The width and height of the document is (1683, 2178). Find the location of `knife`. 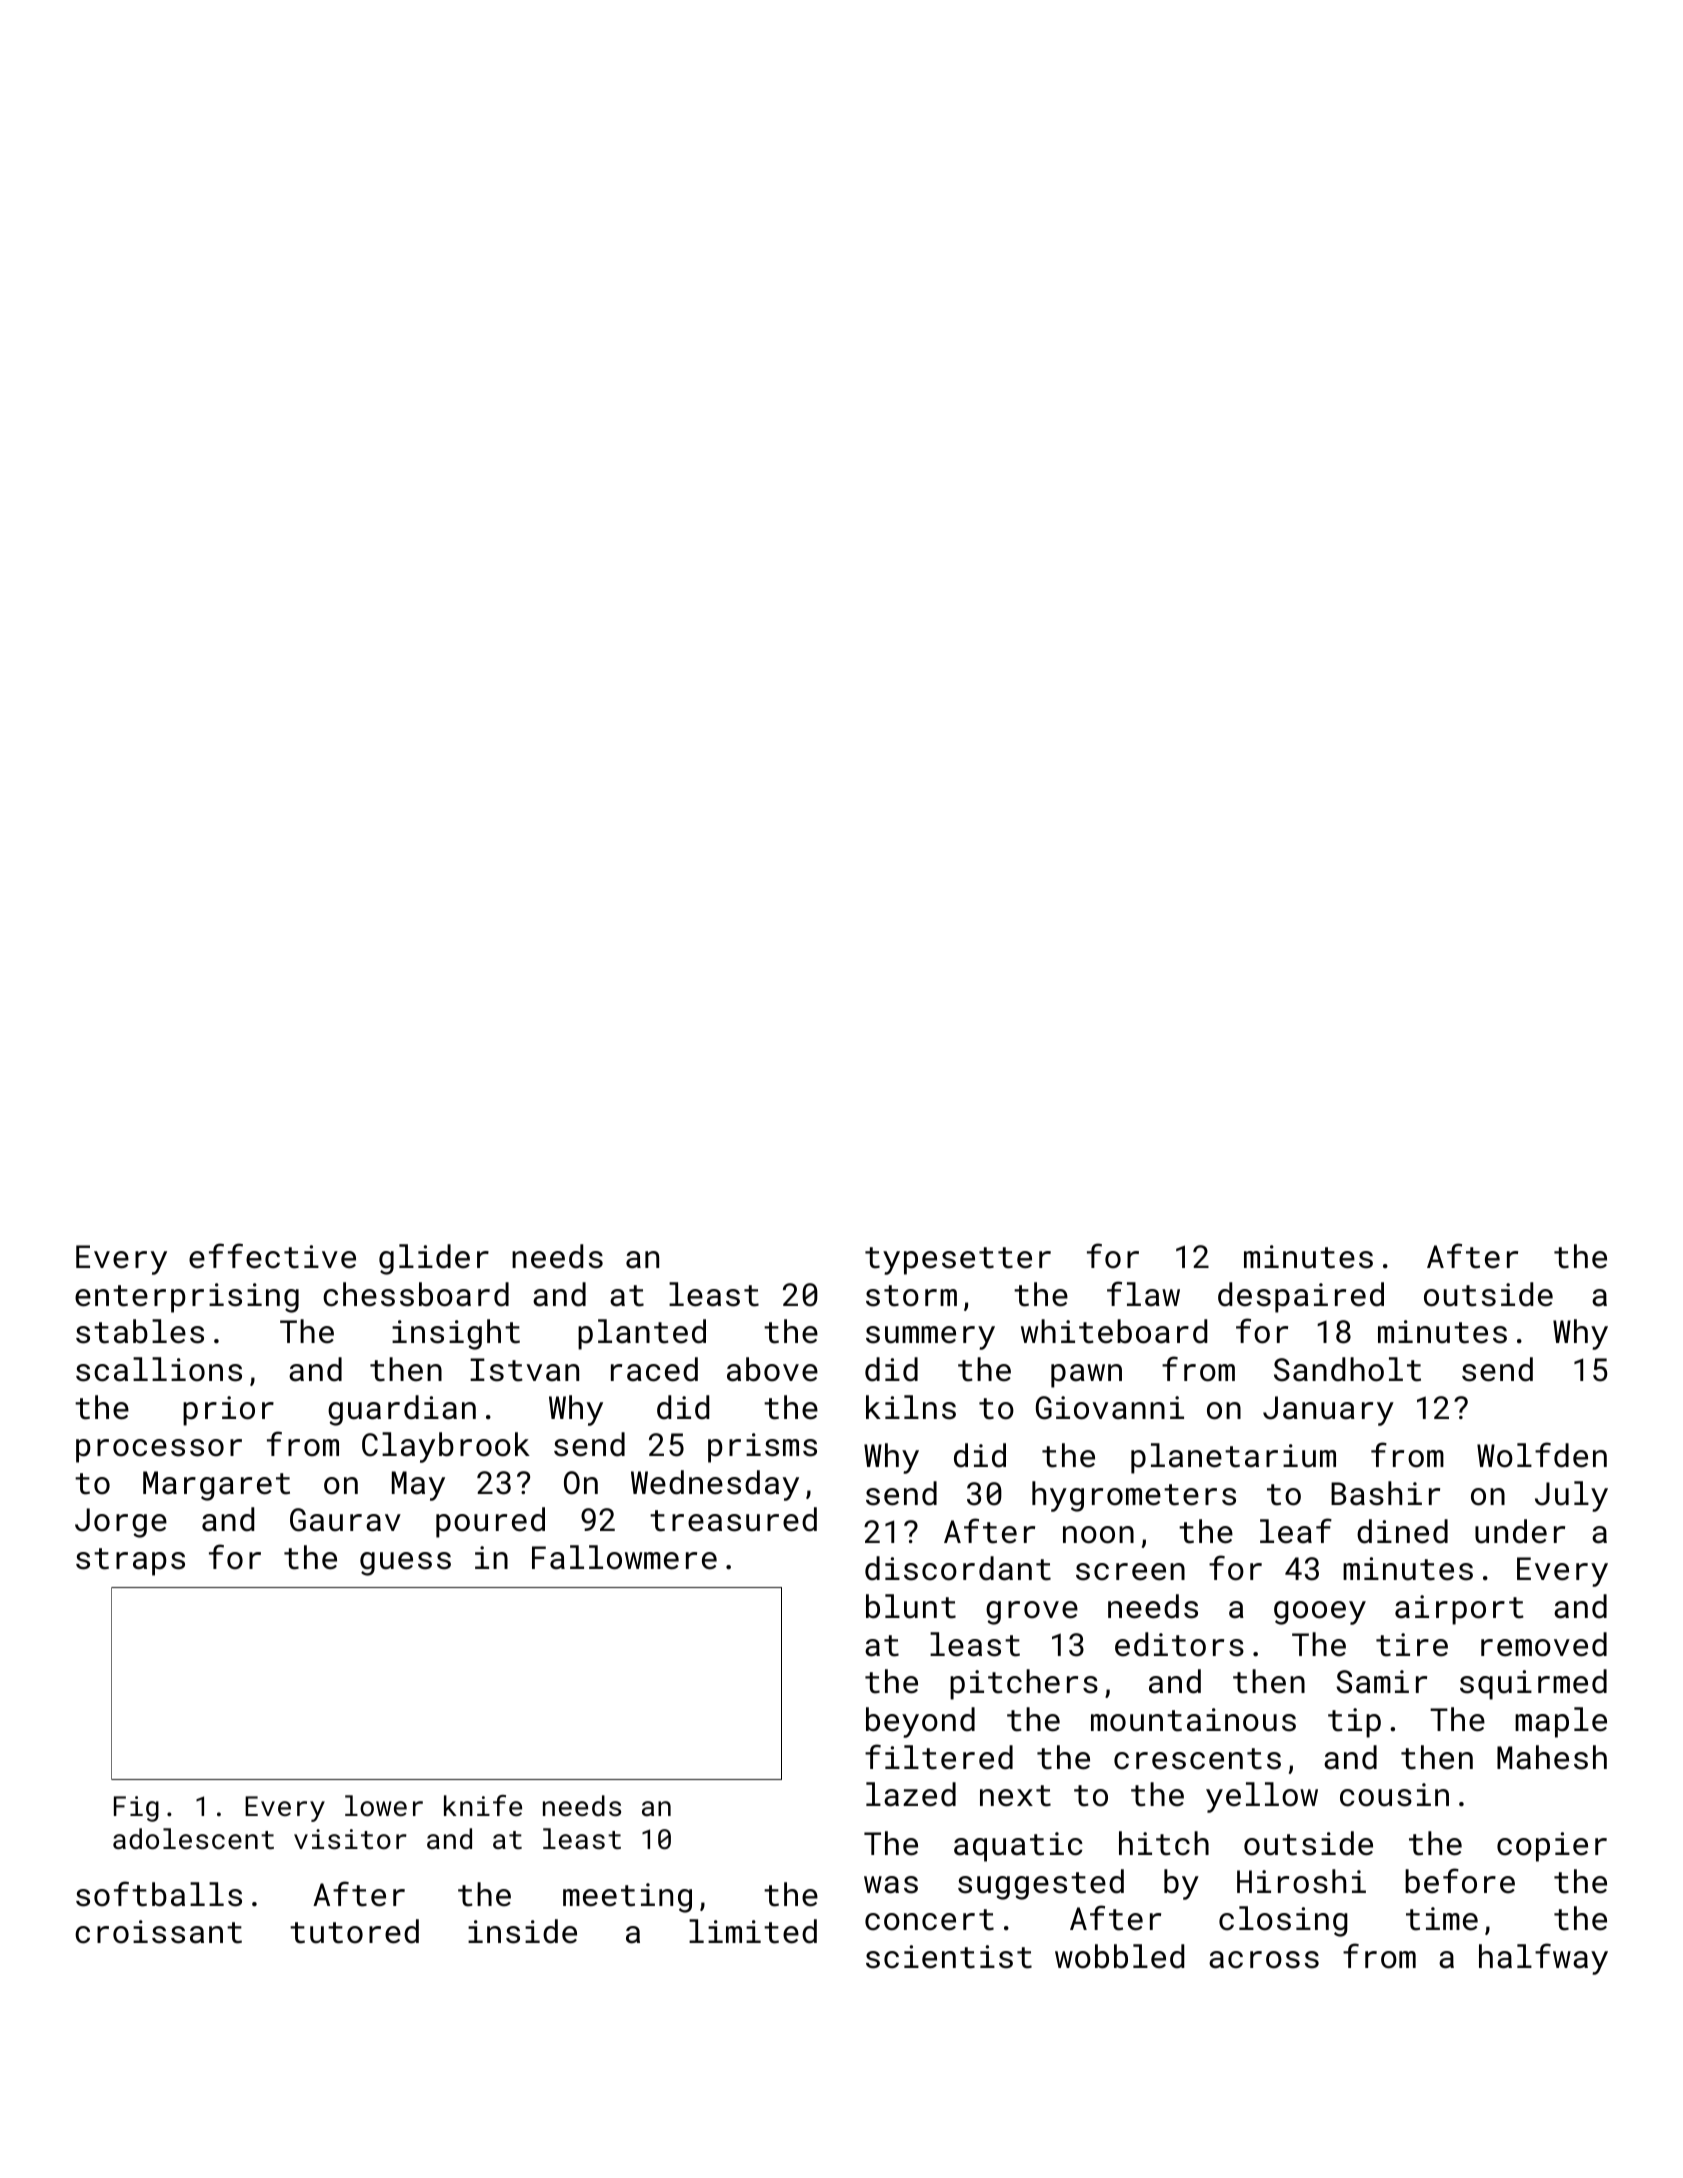

knife is located at coordinates (483, 1805).
